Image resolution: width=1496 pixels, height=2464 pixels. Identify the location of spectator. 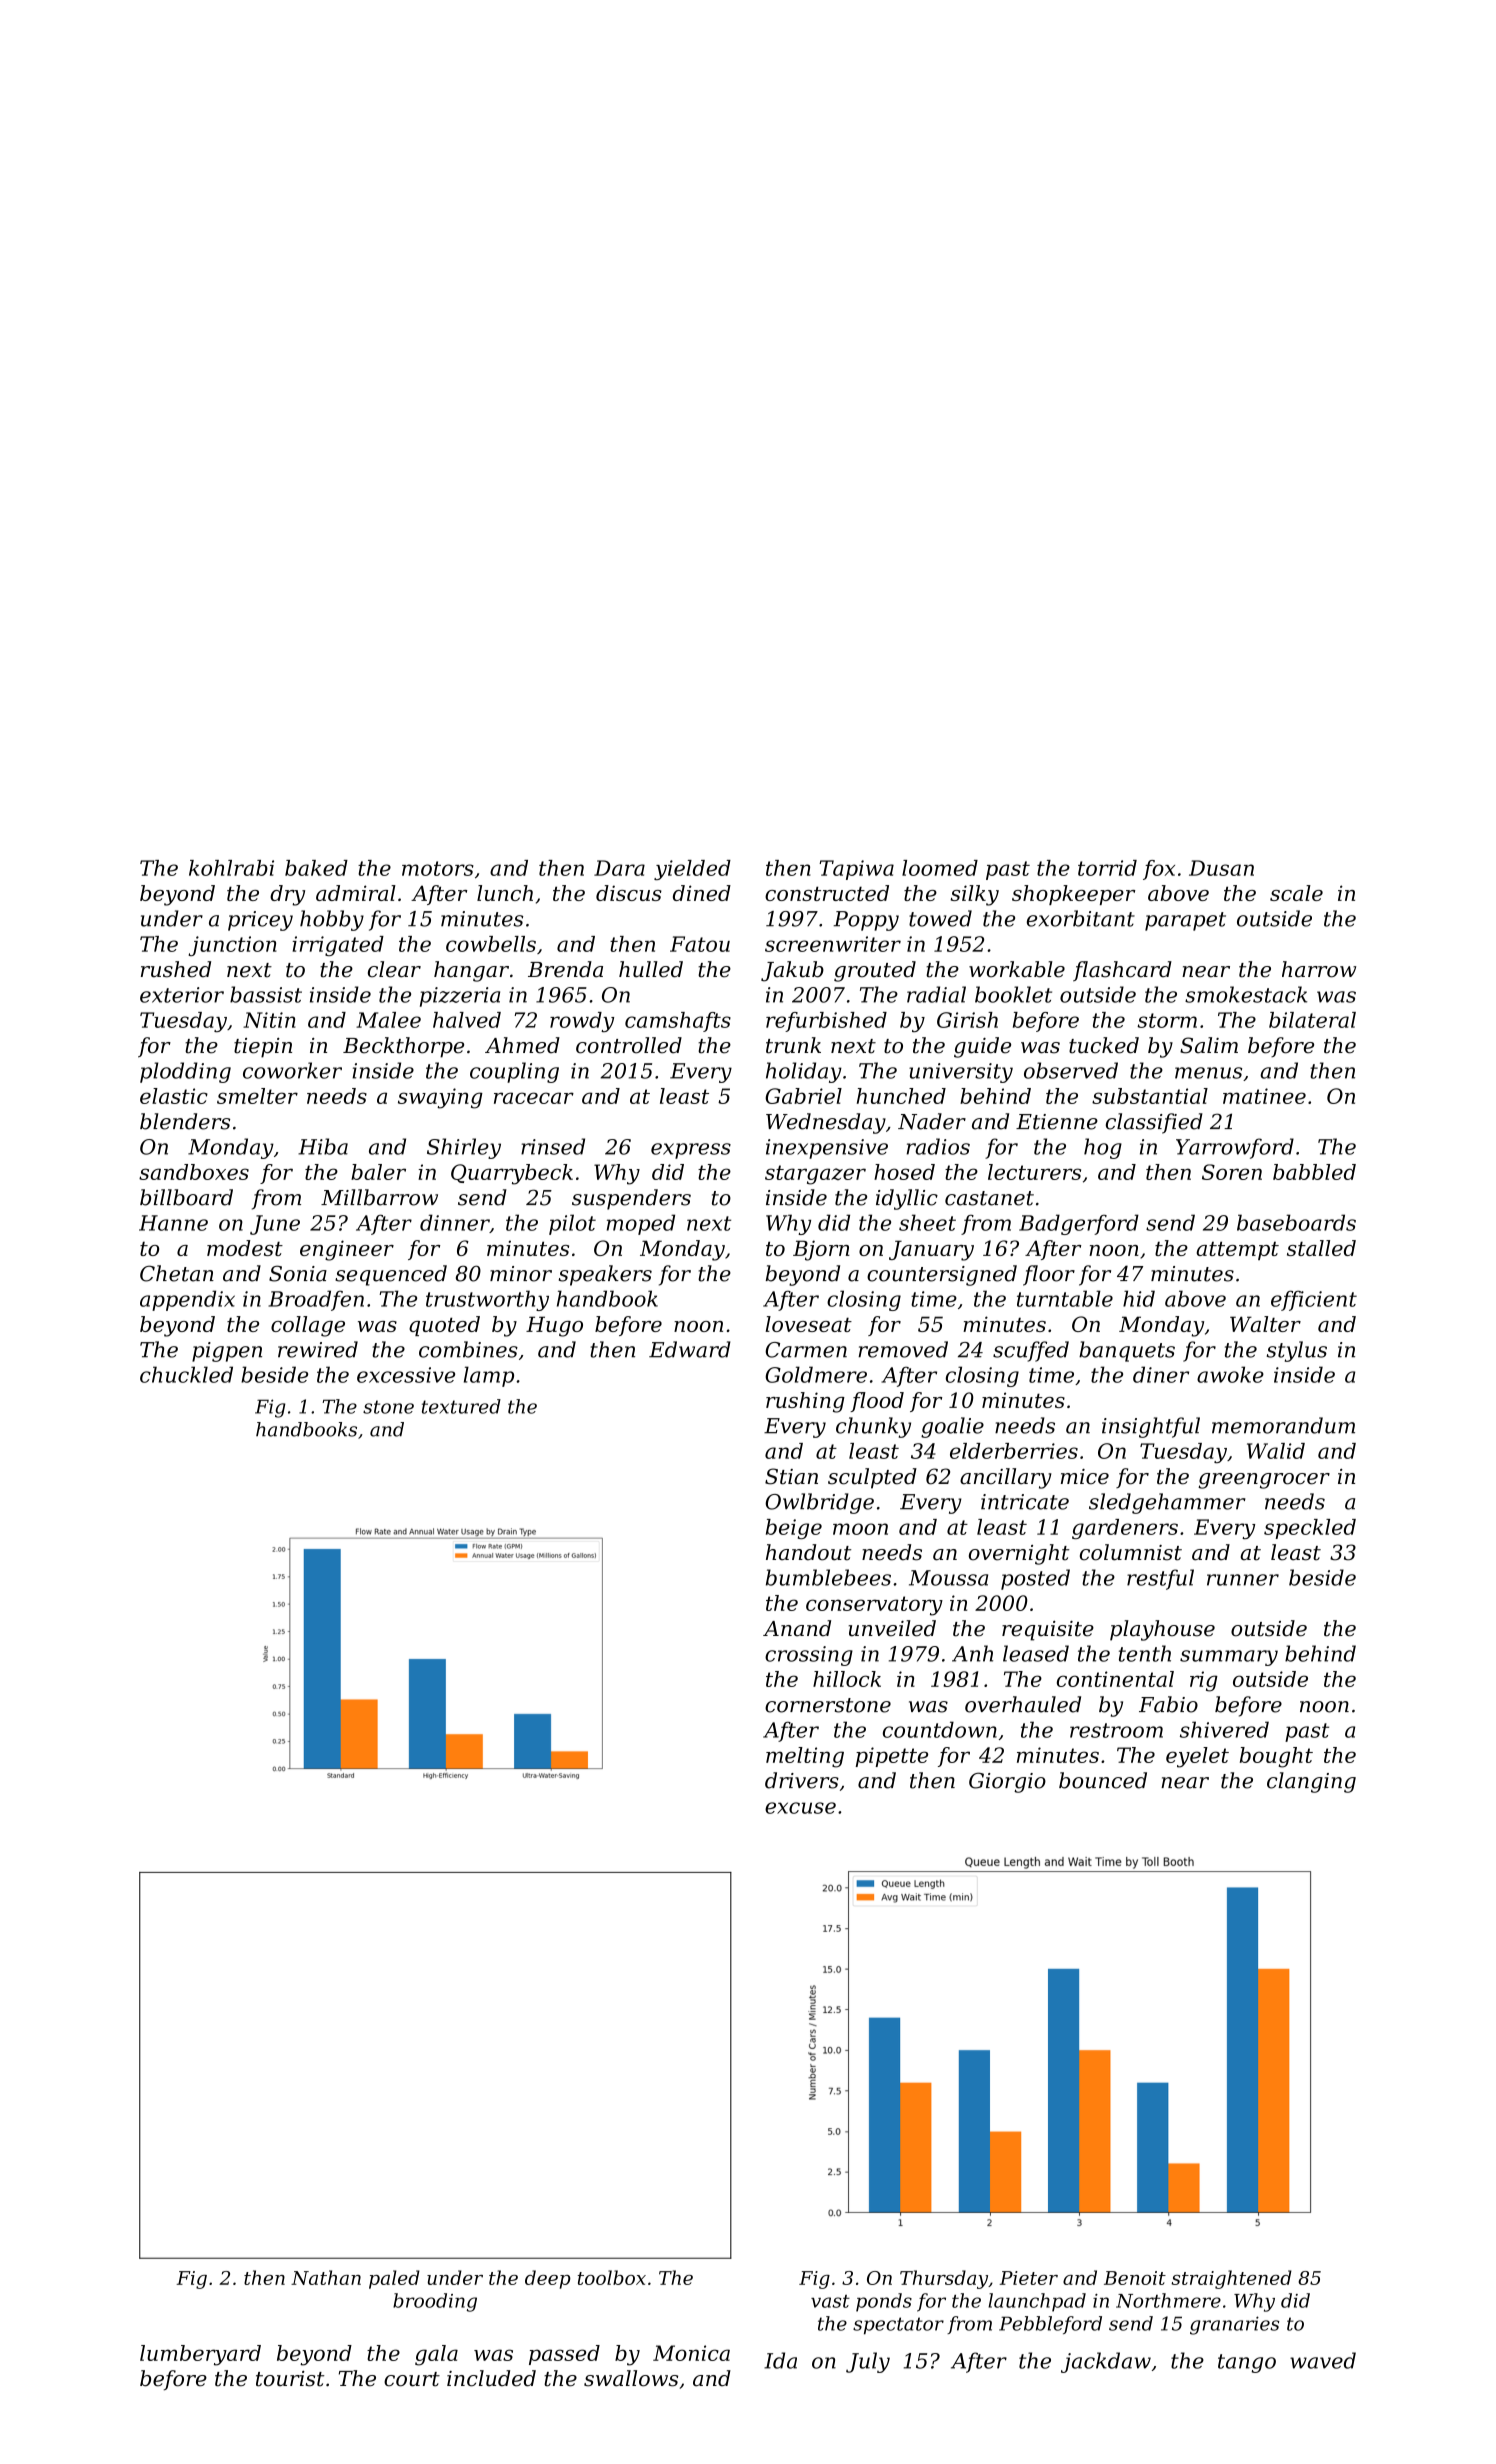
(898, 2326).
